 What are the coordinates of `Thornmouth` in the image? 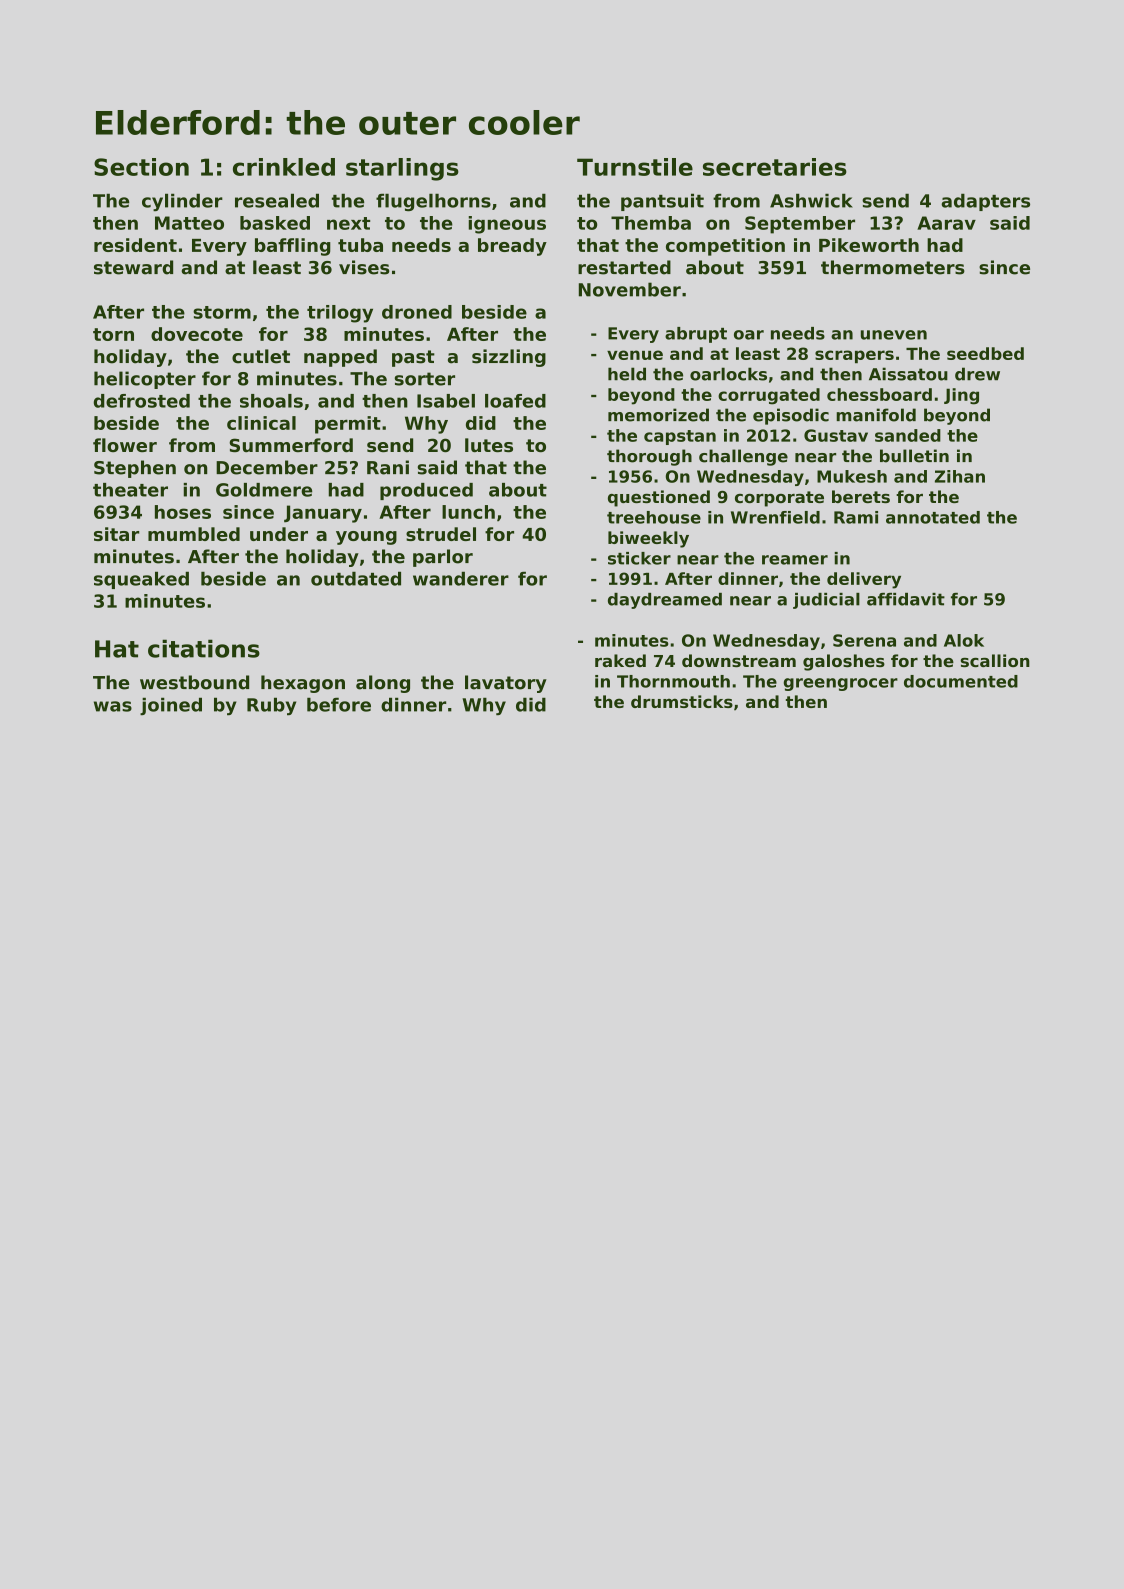 It's located at (673, 681).
